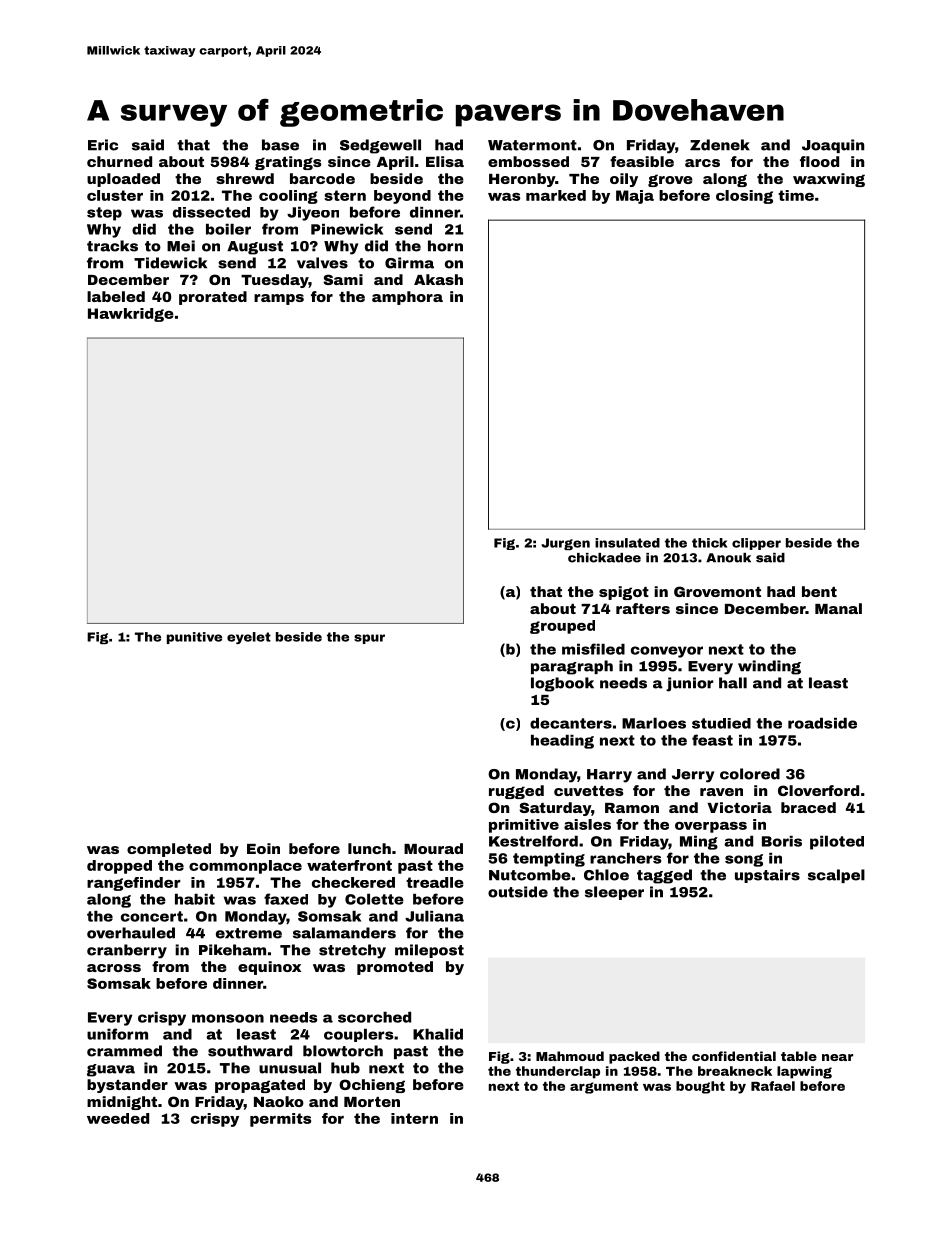 The width and height of the screenshot is (952, 1233). What do you see at coordinates (664, 876) in the screenshot?
I see `tagged` at bounding box center [664, 876].
